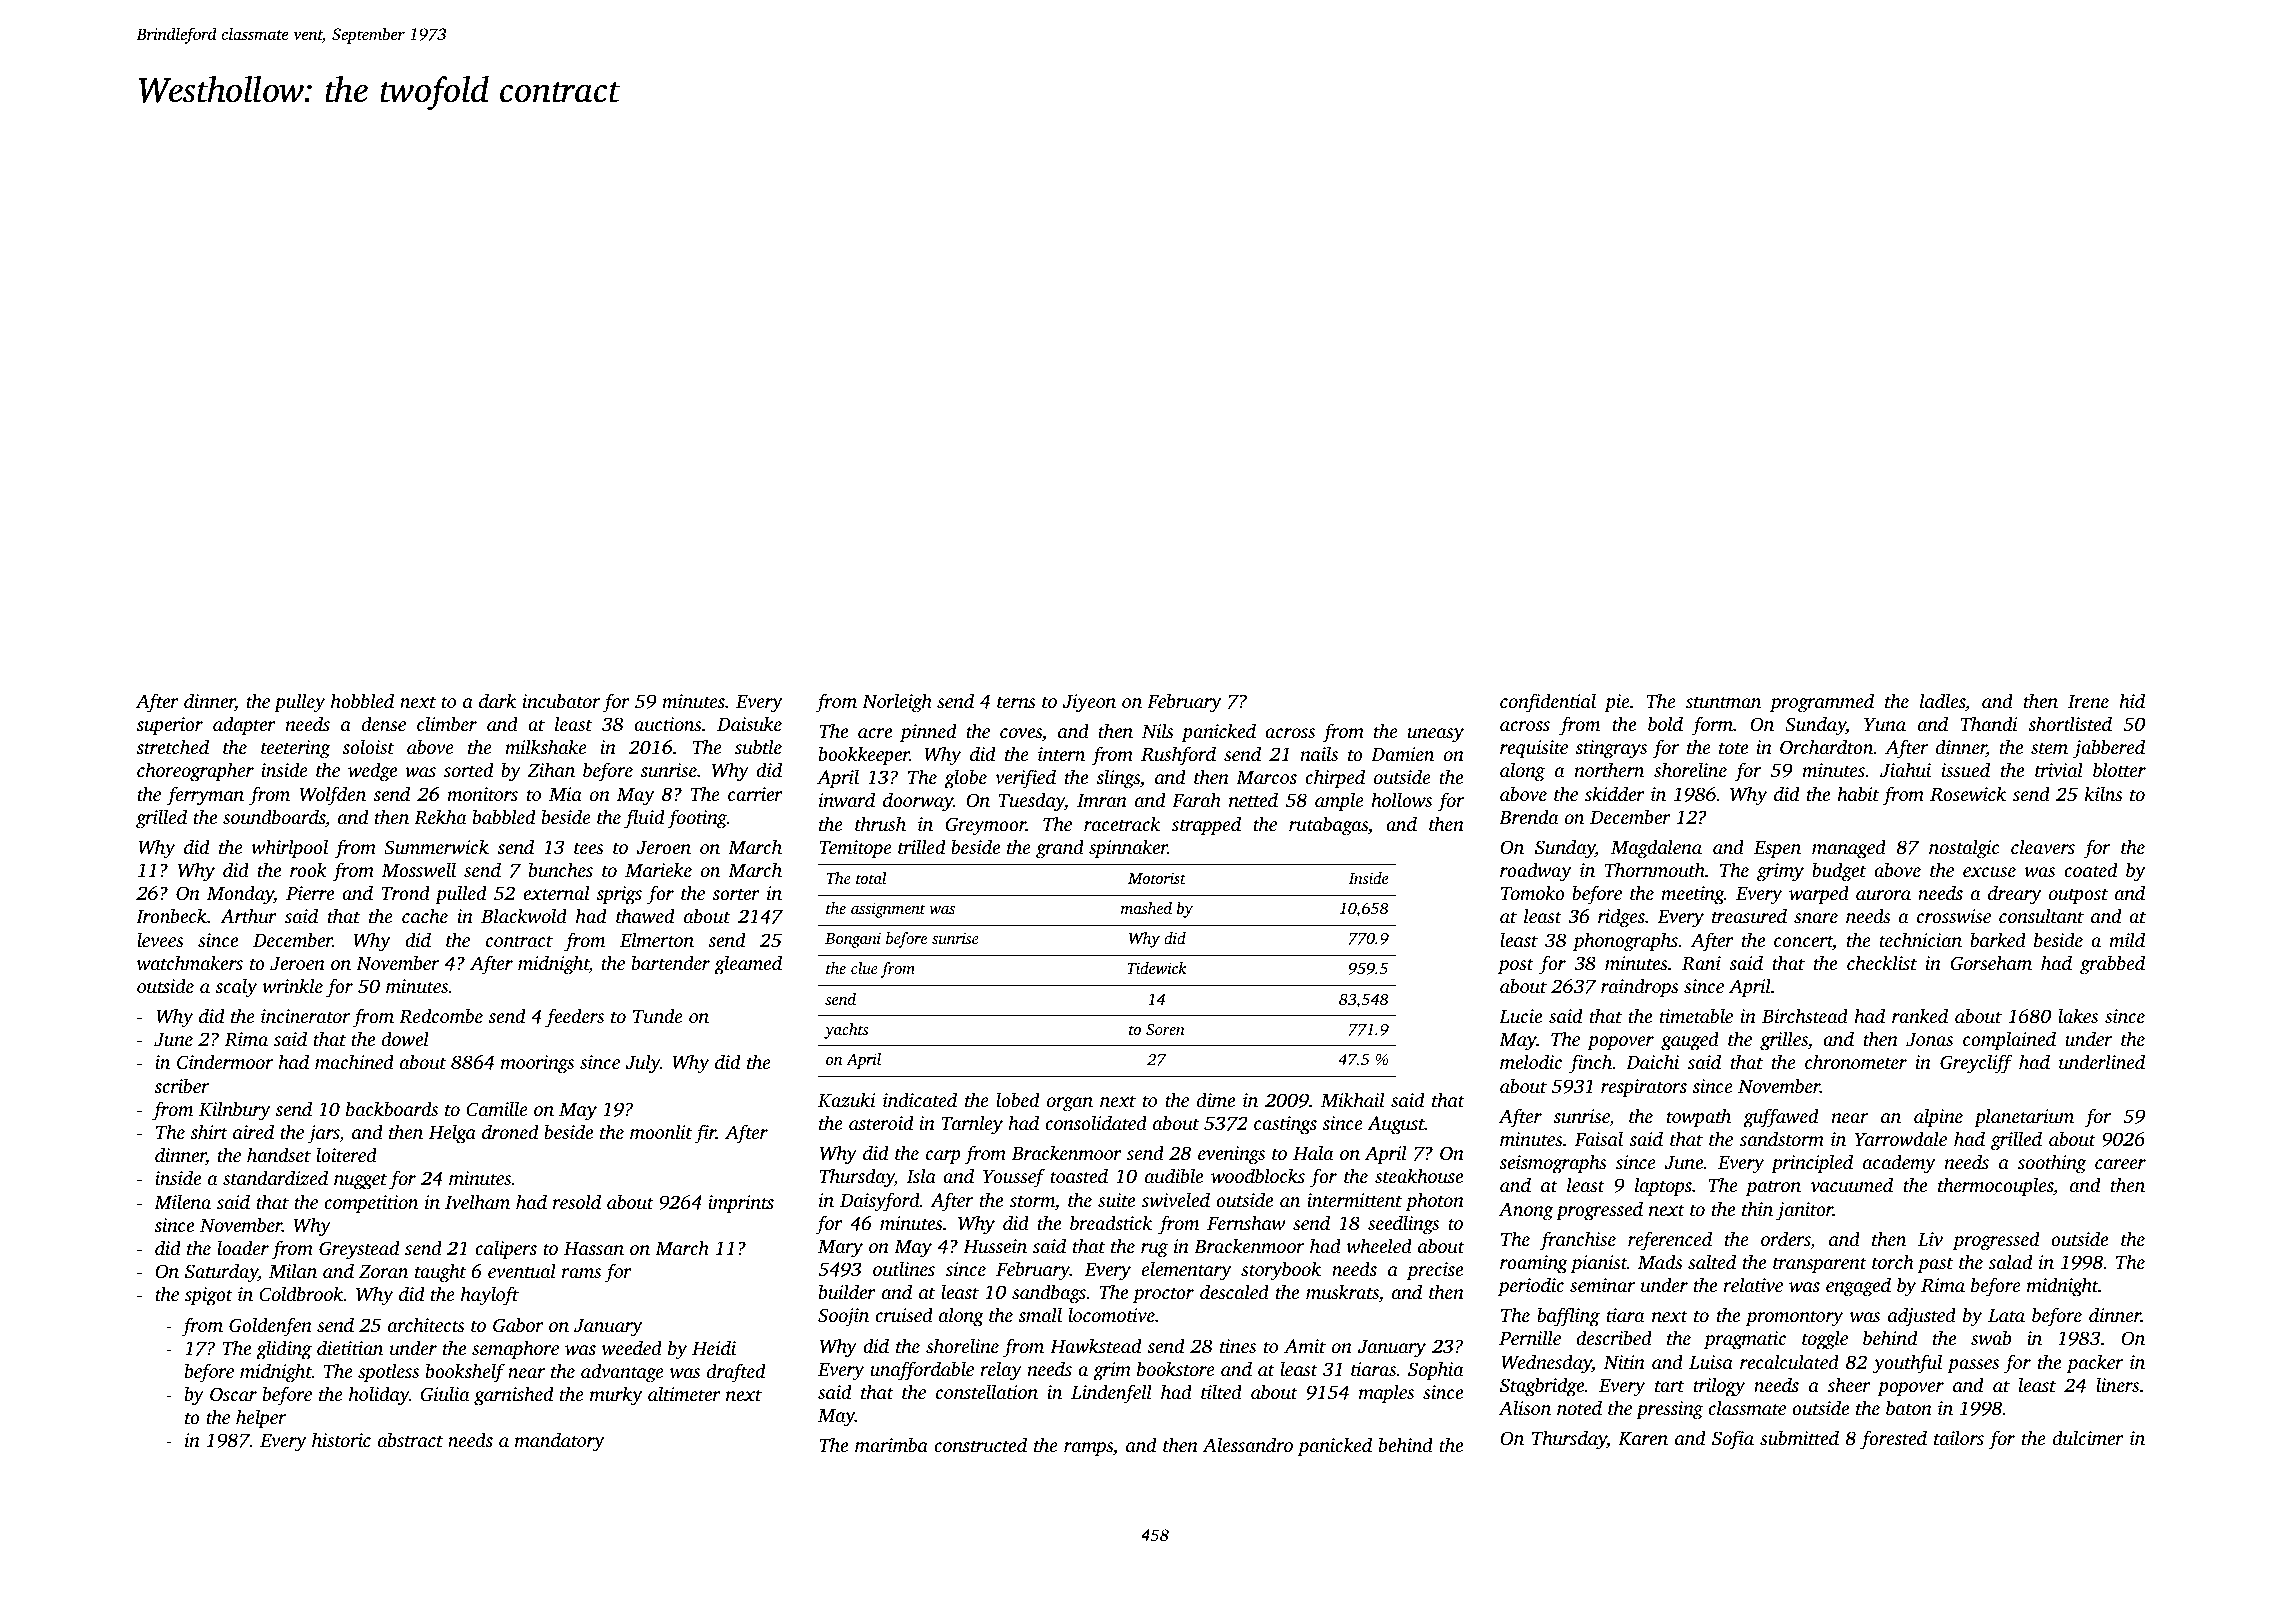  Describe the element at coordinates (2117, 1384) in the image. I see `liners` at that location.
